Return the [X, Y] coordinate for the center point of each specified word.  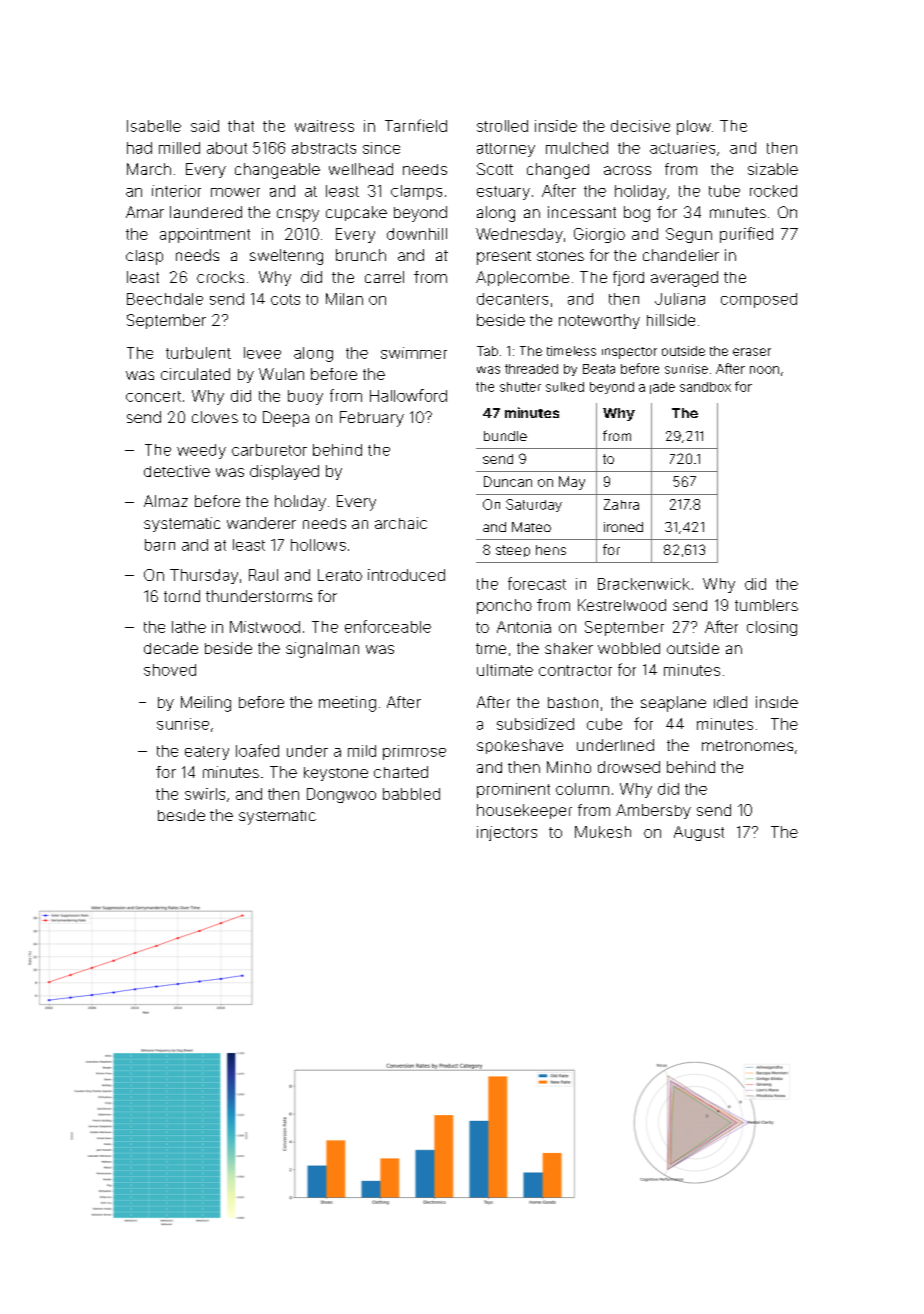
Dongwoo [341, 795]
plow [694, 127]
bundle [505, 436]
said [205, 126]
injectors [507, 833]
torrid [182, 596]
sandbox [705, 387]
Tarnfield [416, 125]
